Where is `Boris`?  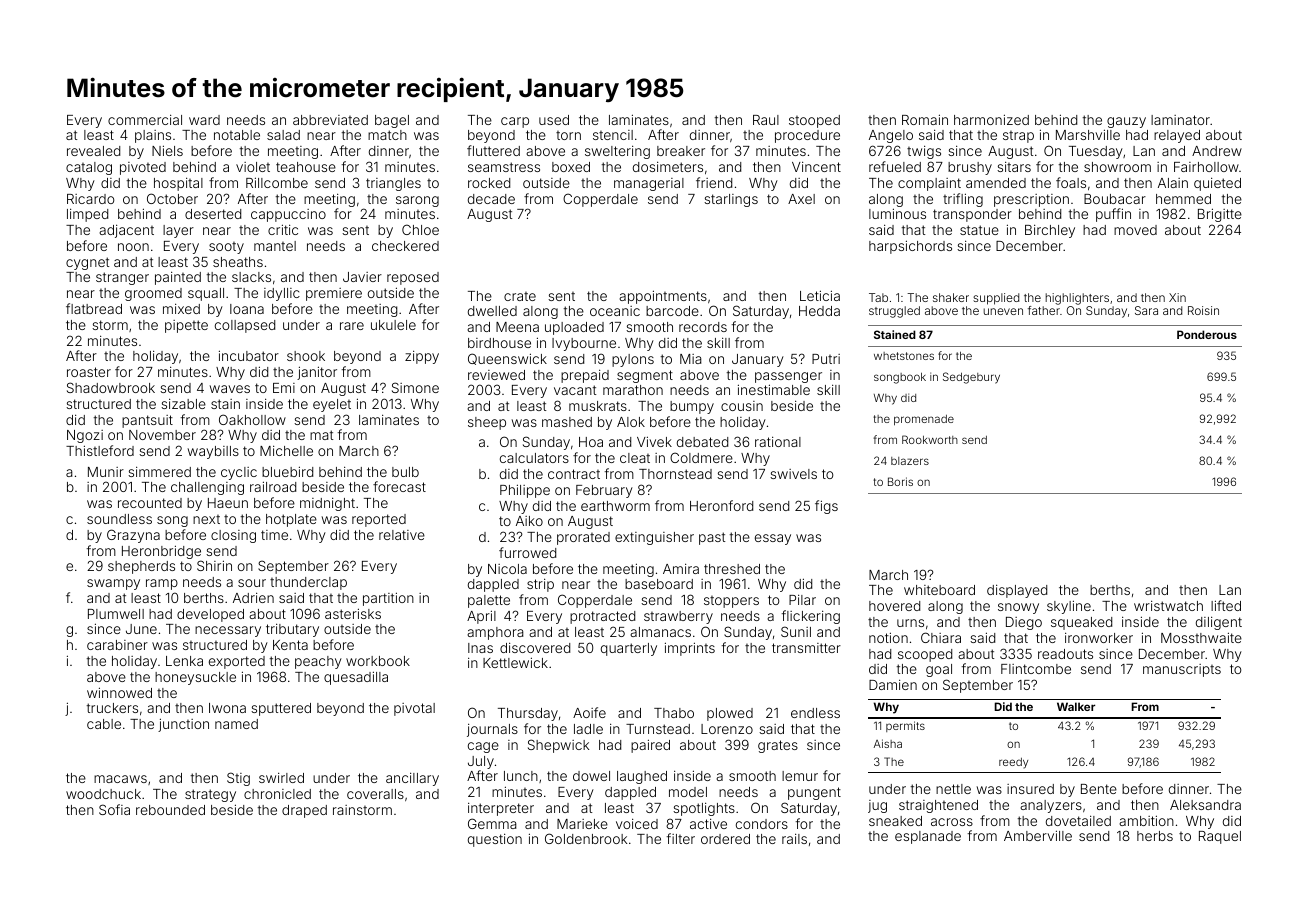
Boris is located at coordinates (900, 481).
